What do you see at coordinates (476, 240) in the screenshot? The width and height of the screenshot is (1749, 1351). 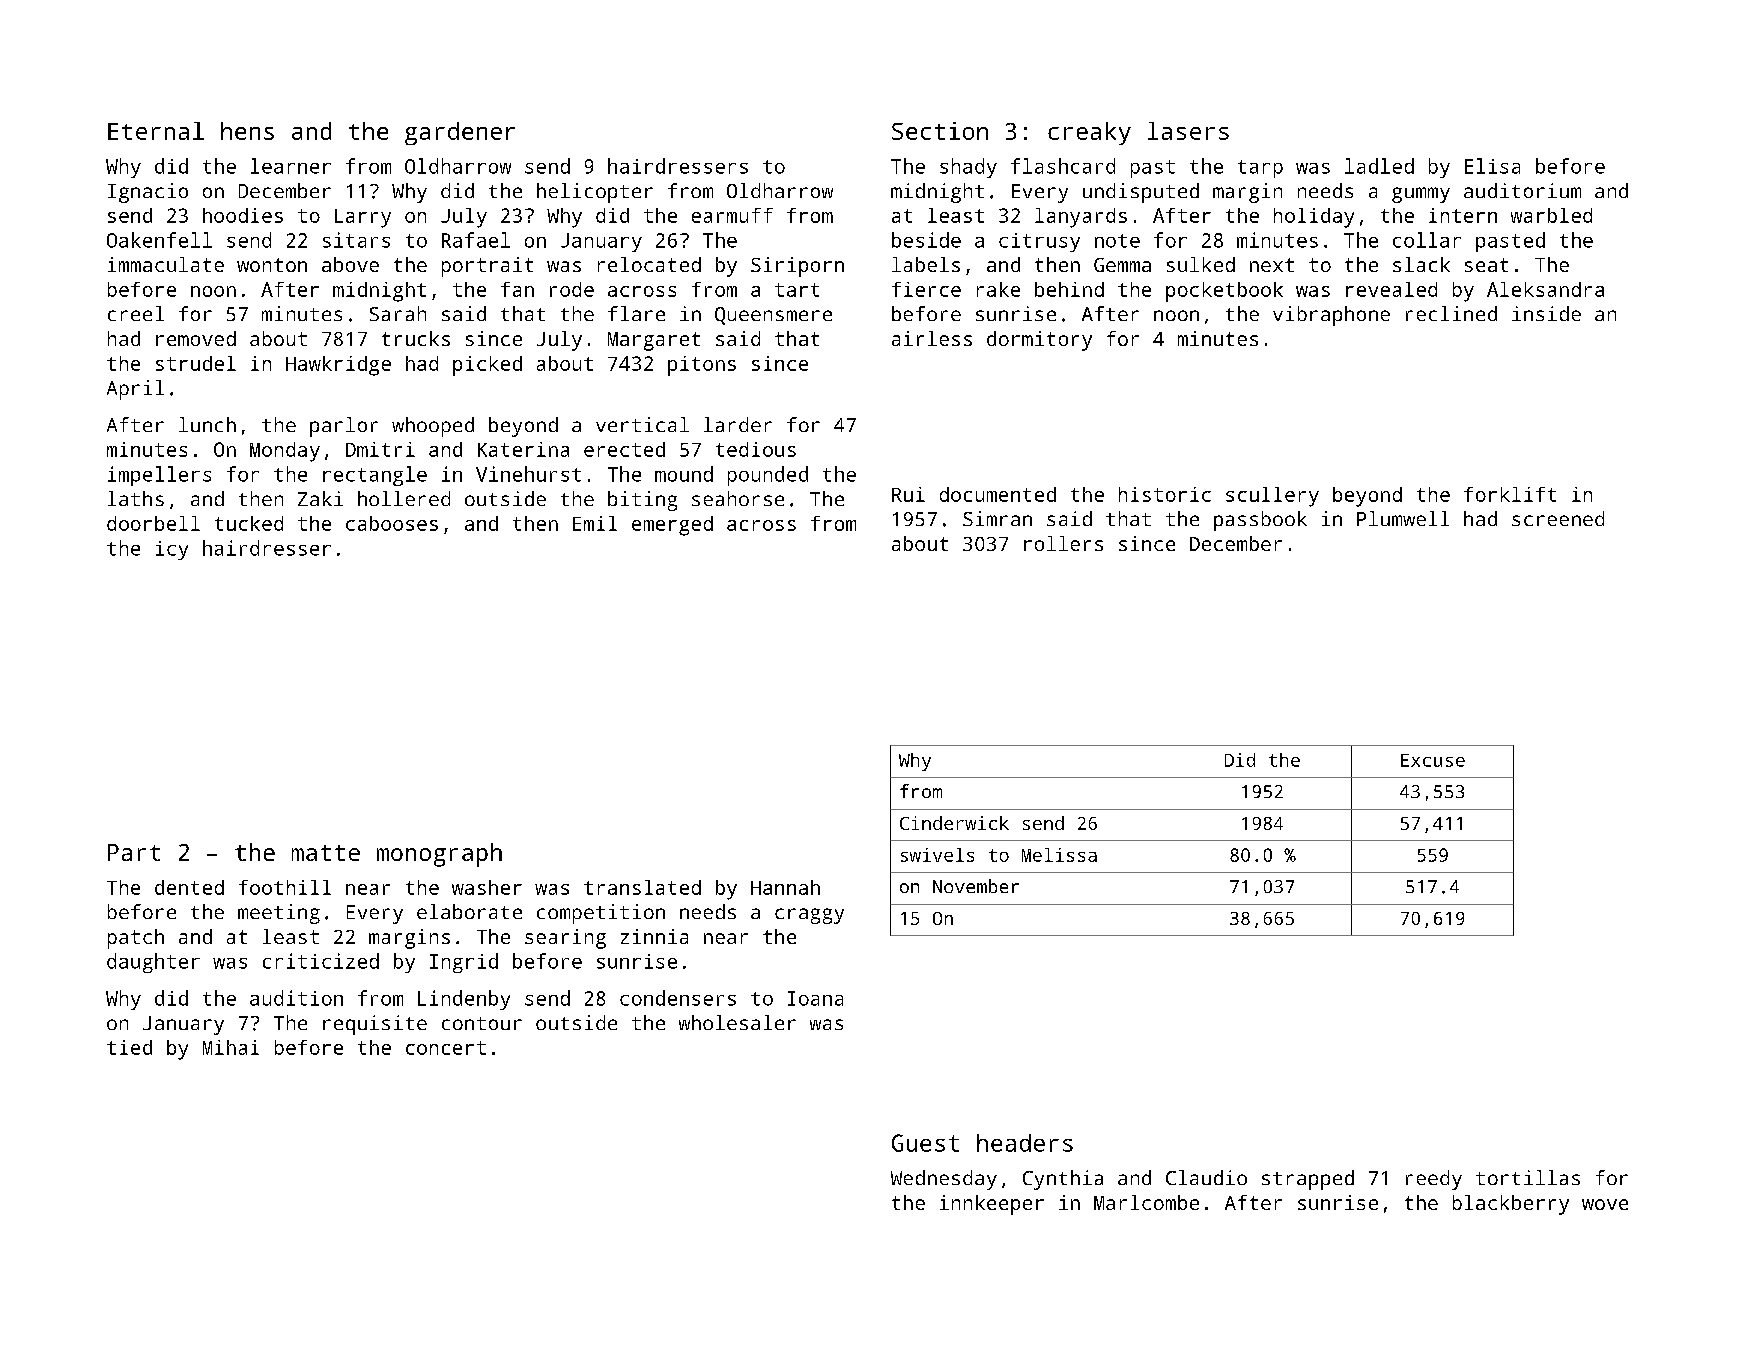 I see `Rafael` at bounding box center [476, 240].
